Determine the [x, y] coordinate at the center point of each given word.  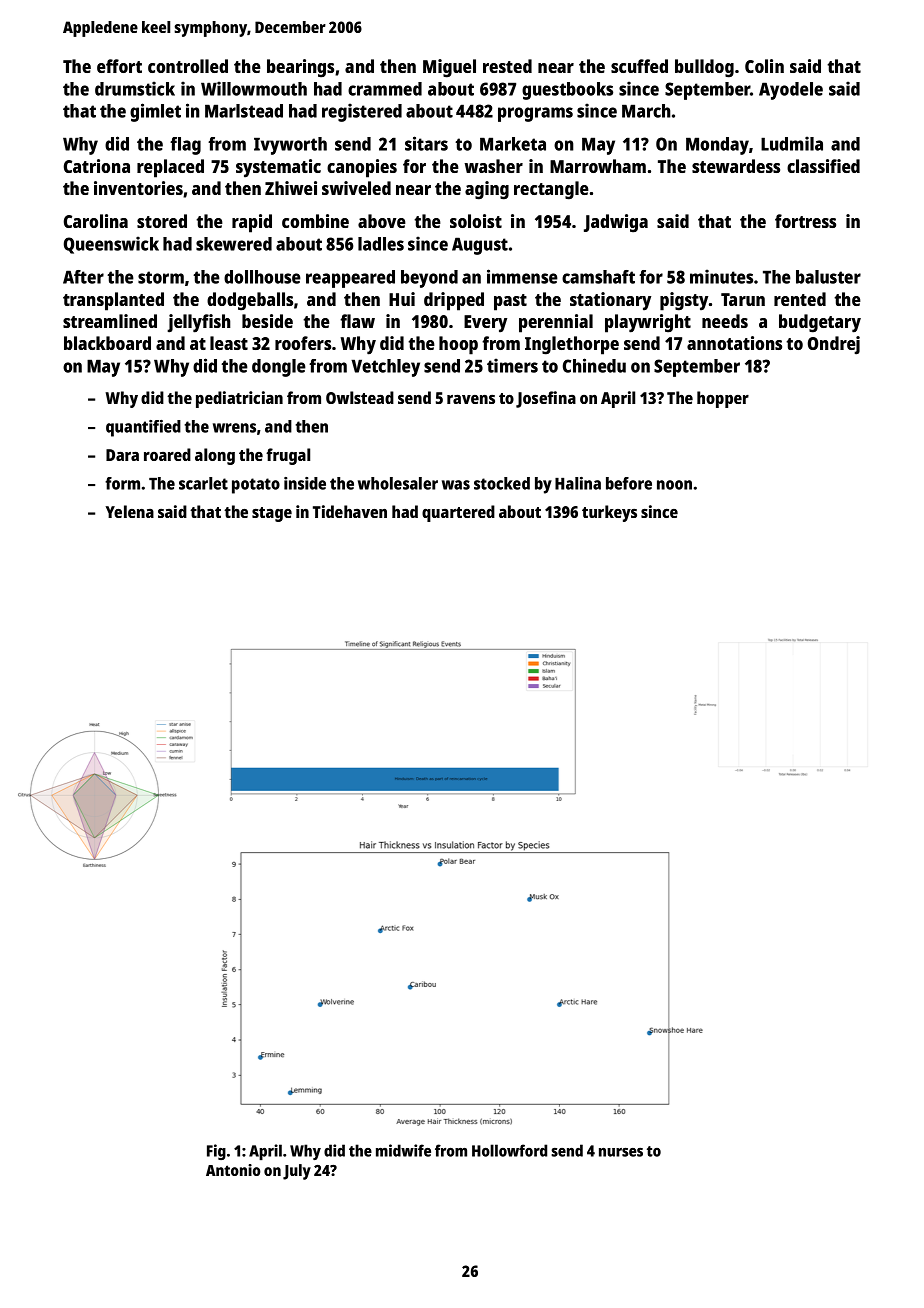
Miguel [449, 68]
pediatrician [239, 399]
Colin [764, 66]
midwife [403, 1150]
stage [272, 514]
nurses [621, 1152]
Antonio [233, 1170]
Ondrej [834, 345]
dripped [454, 301]
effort [119, 66]
